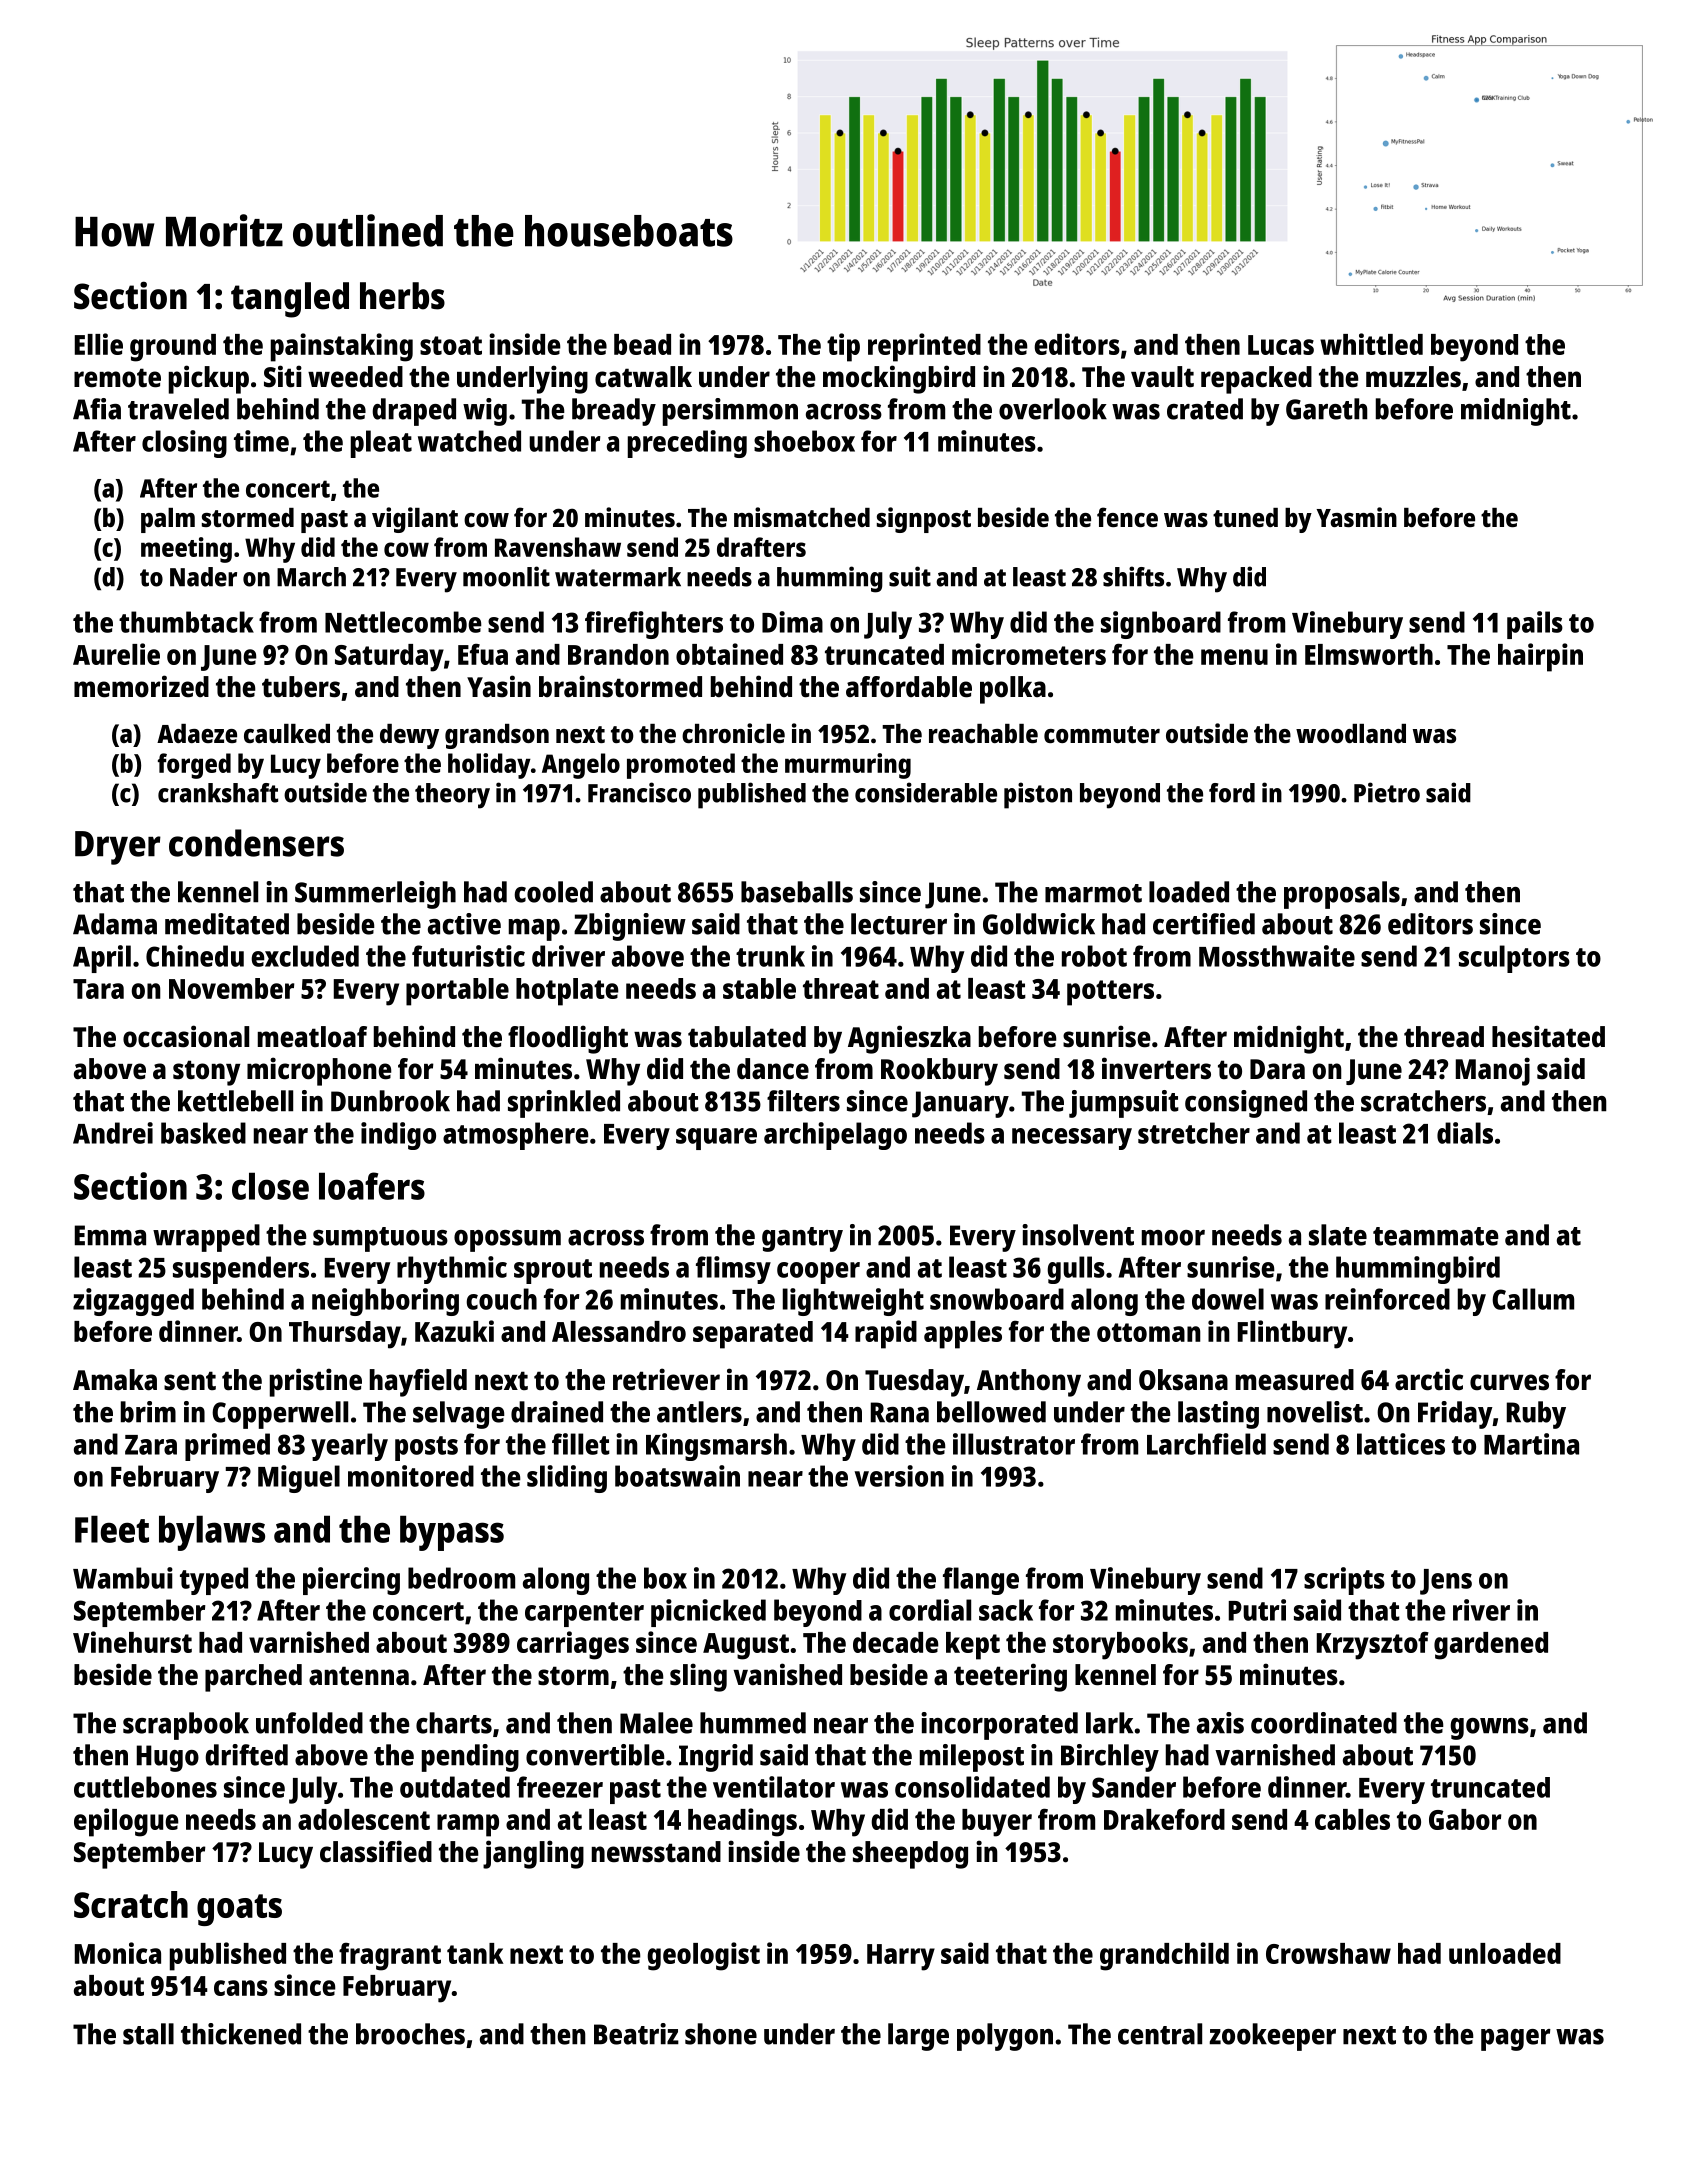 This page has width=1683, height=2178. What do you see at coordinates (1371, 344) in the page?
I see `whittled` at bounding box center [1371, 344].
